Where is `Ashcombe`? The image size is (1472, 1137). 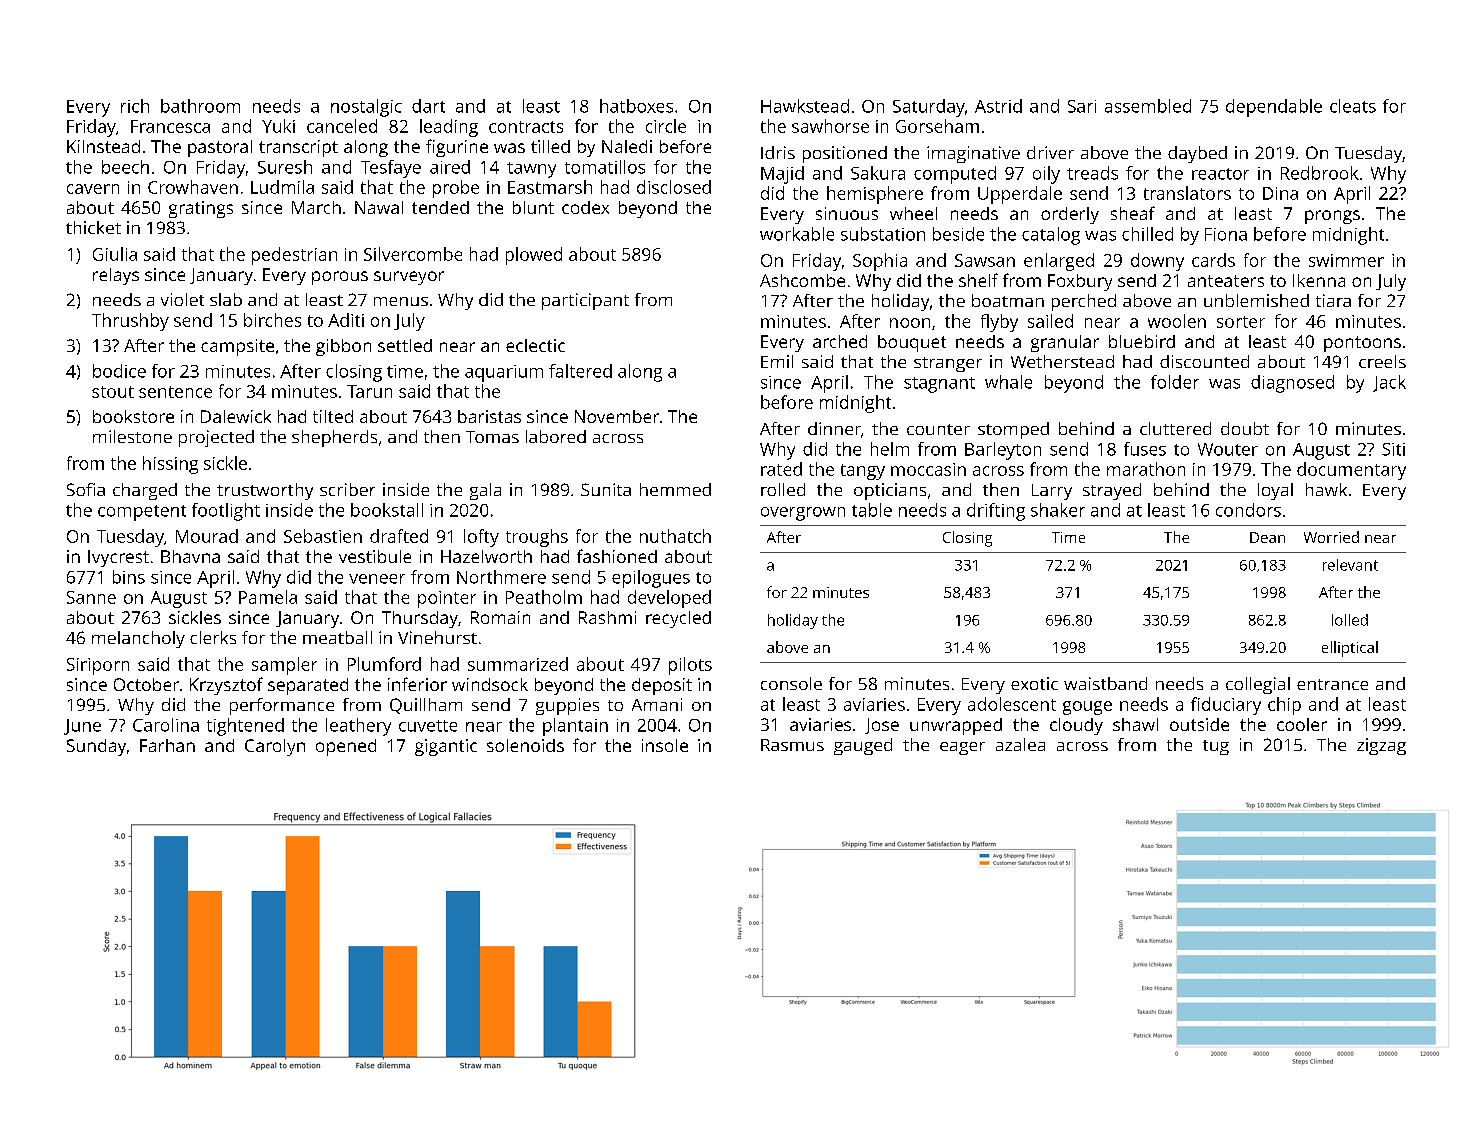
Ashcombe is located at coordinates (802, 280).
